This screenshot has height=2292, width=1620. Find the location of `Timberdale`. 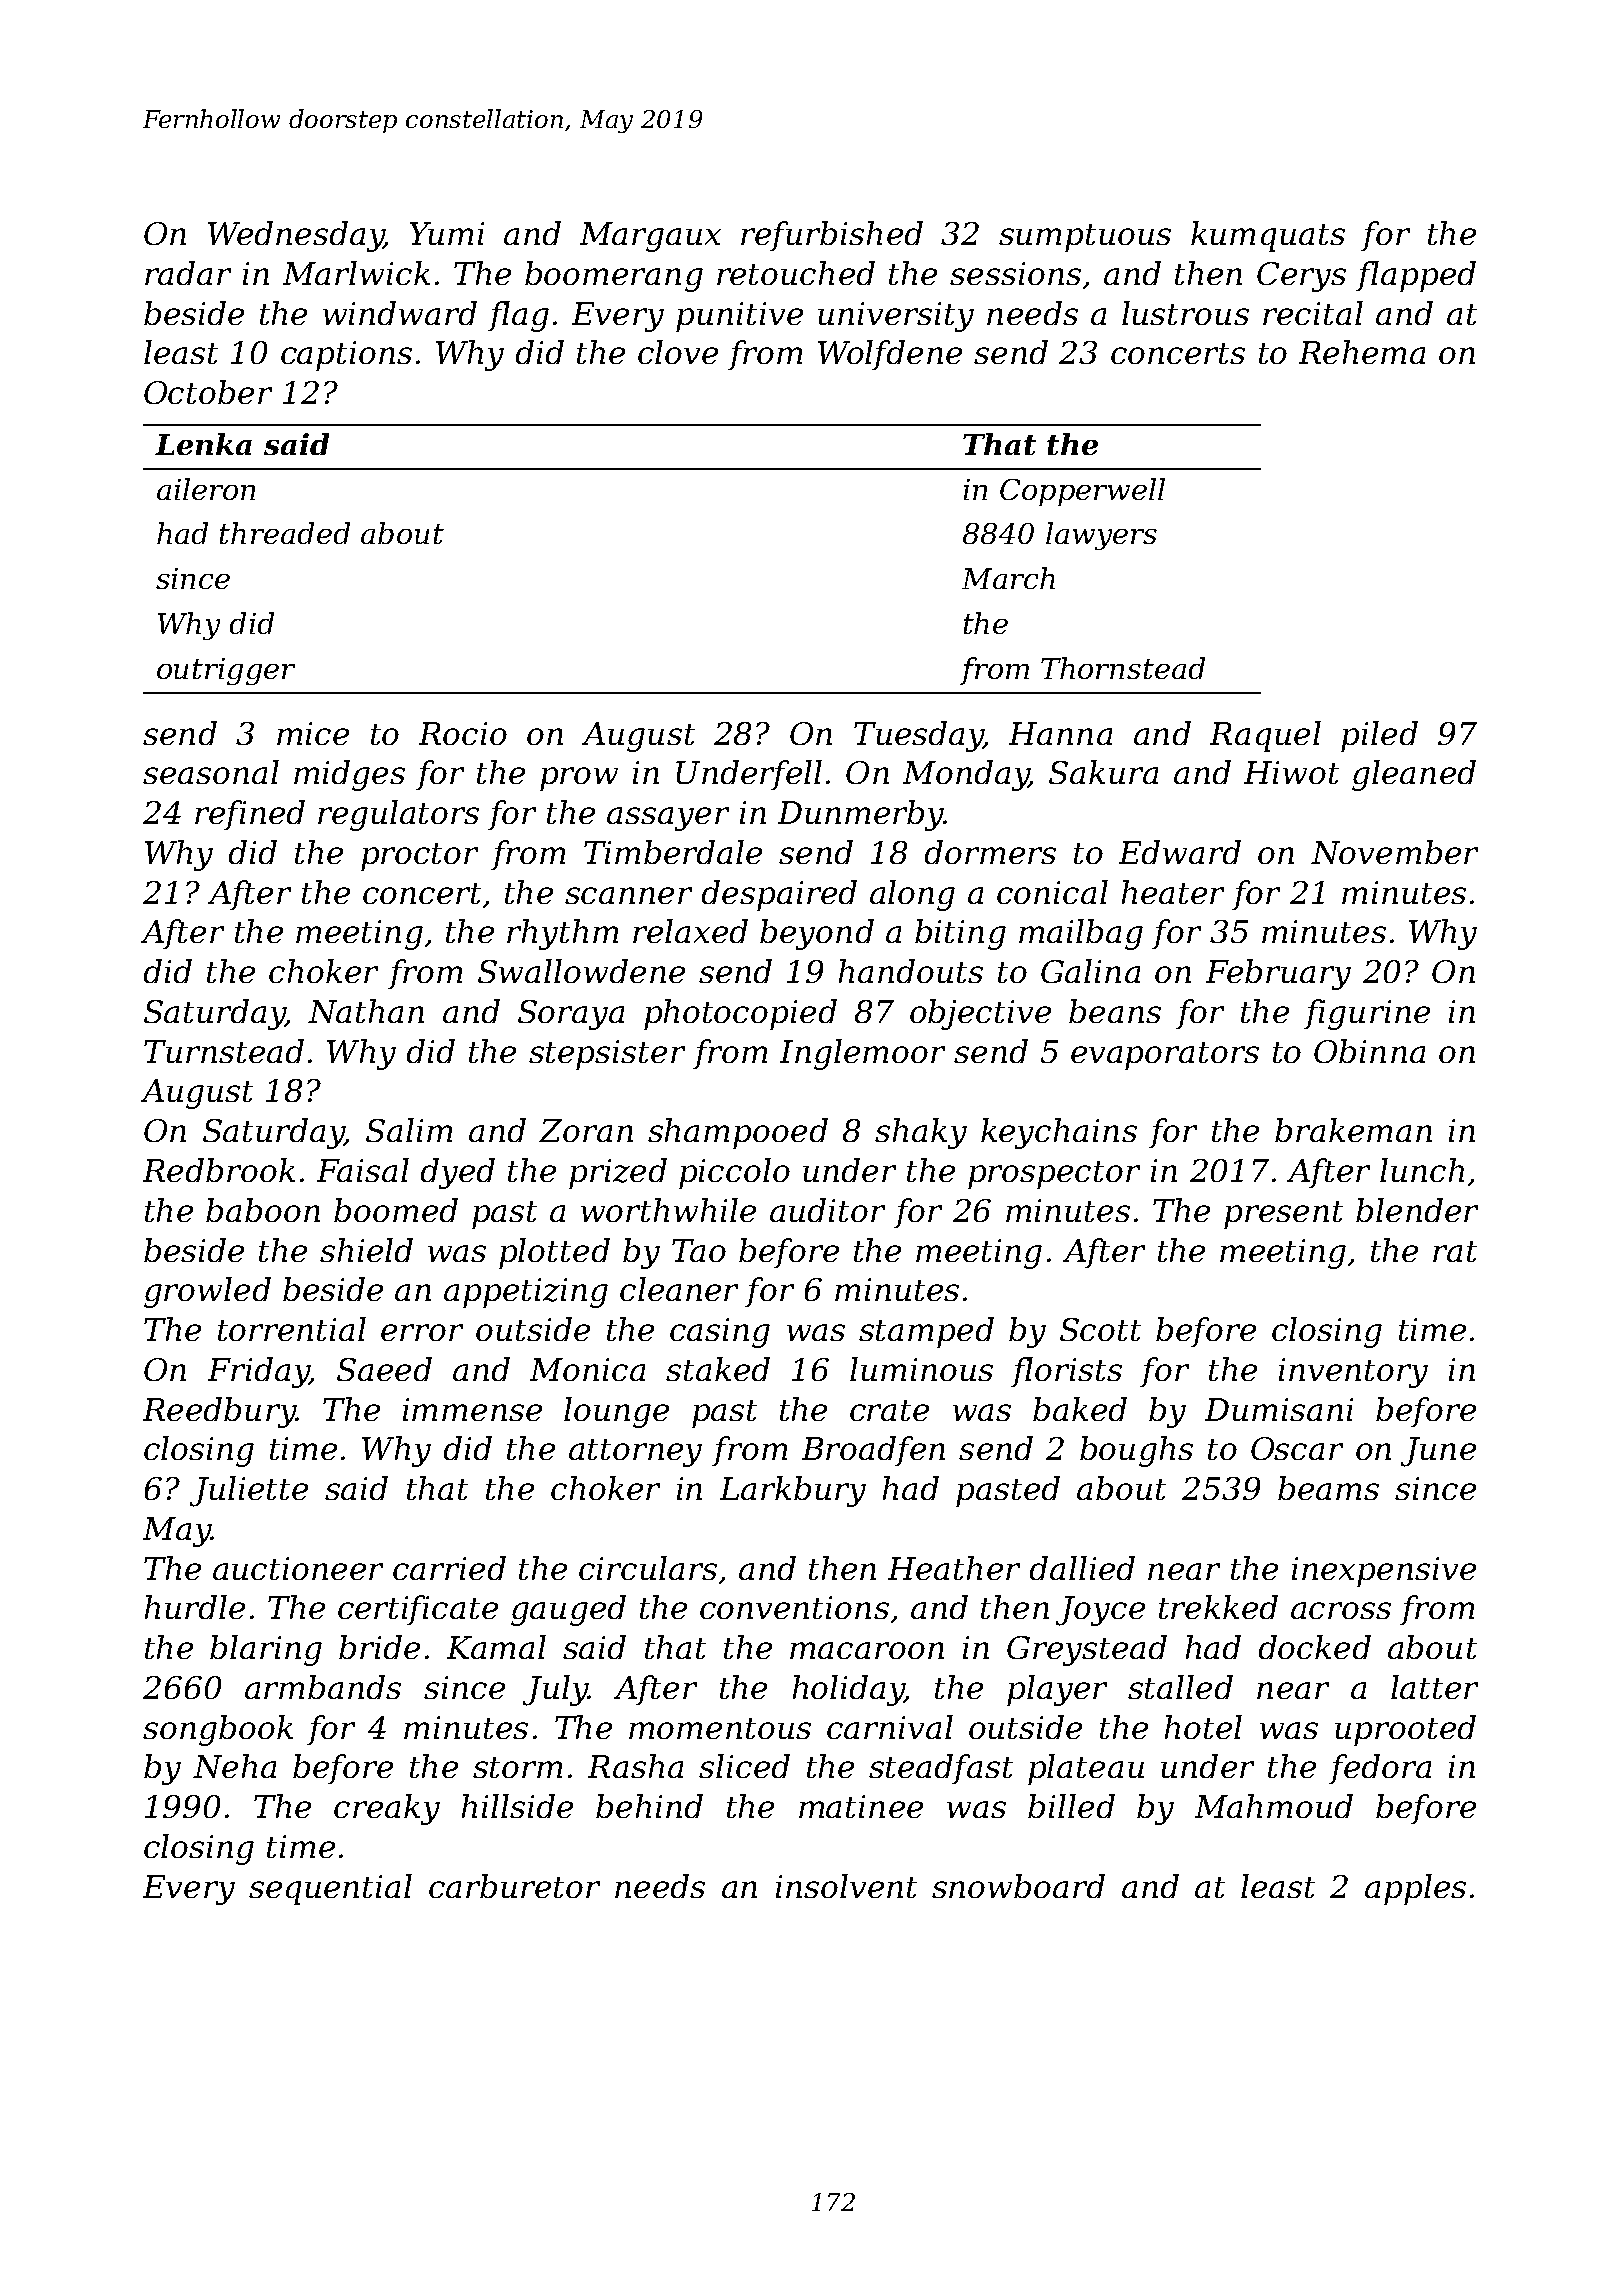

Timberdale is located at coordinates (673, 852).
